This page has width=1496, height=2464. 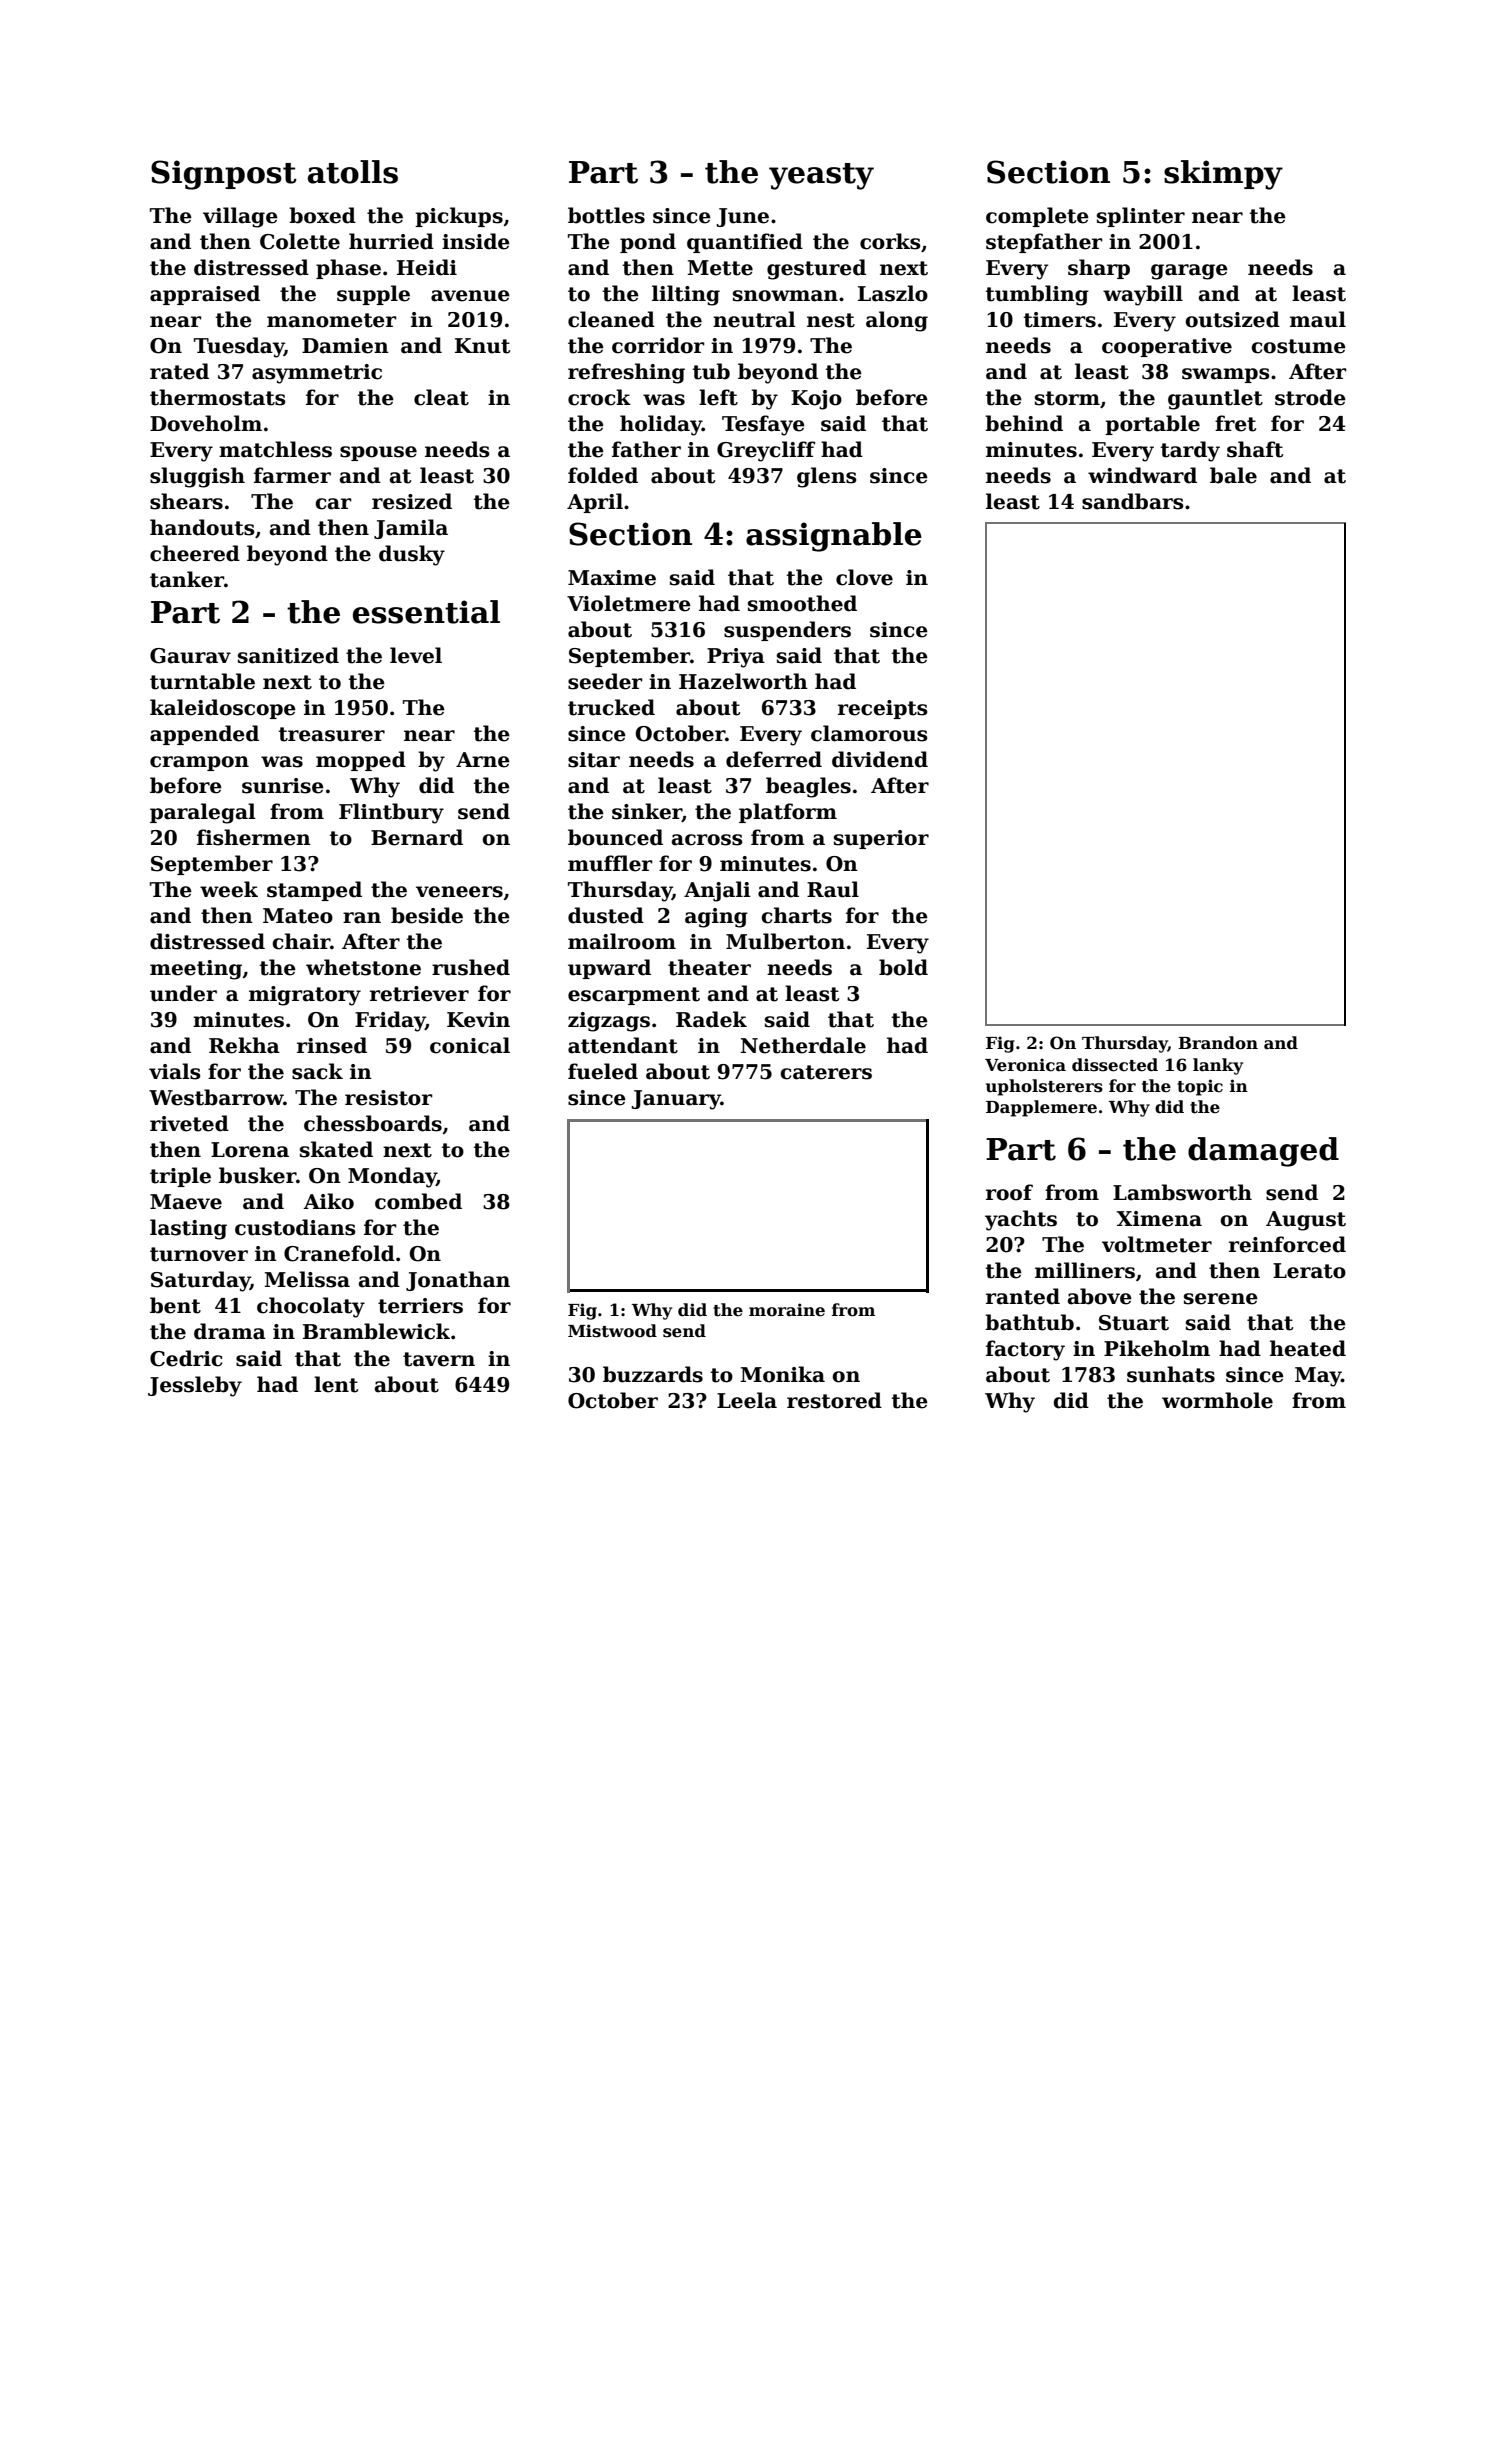 I want to click on damaged, so click(x=1263, y=1152).
